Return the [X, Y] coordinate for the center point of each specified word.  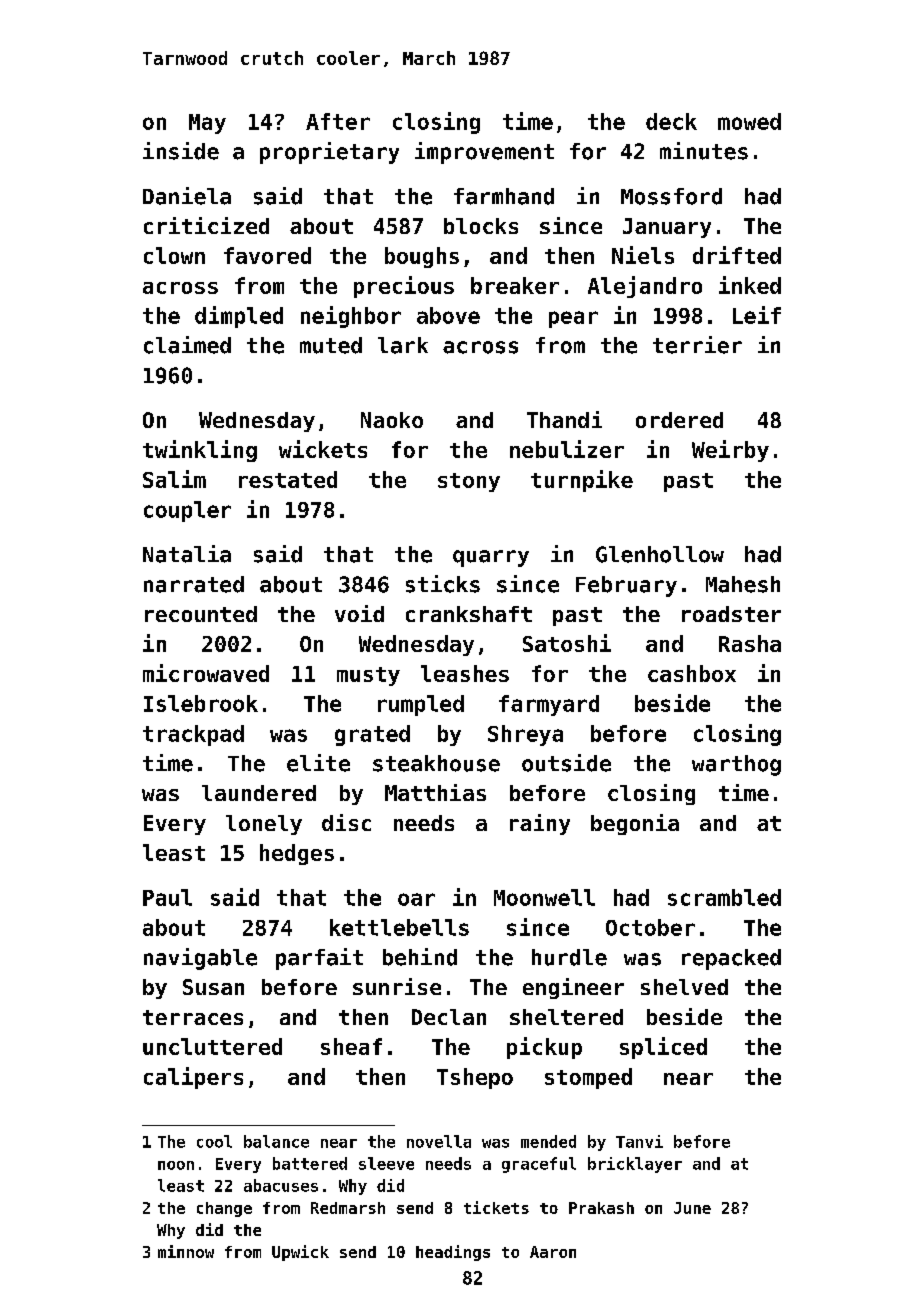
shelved [684, 987]
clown [174, 255]
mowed [749, 121]
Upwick [300, 1253]
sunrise [397, 986]
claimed [187, 345]
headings [453, 1253]
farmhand [504, 196]
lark [403, 345]
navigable [200, 959]
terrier [697, 345]
